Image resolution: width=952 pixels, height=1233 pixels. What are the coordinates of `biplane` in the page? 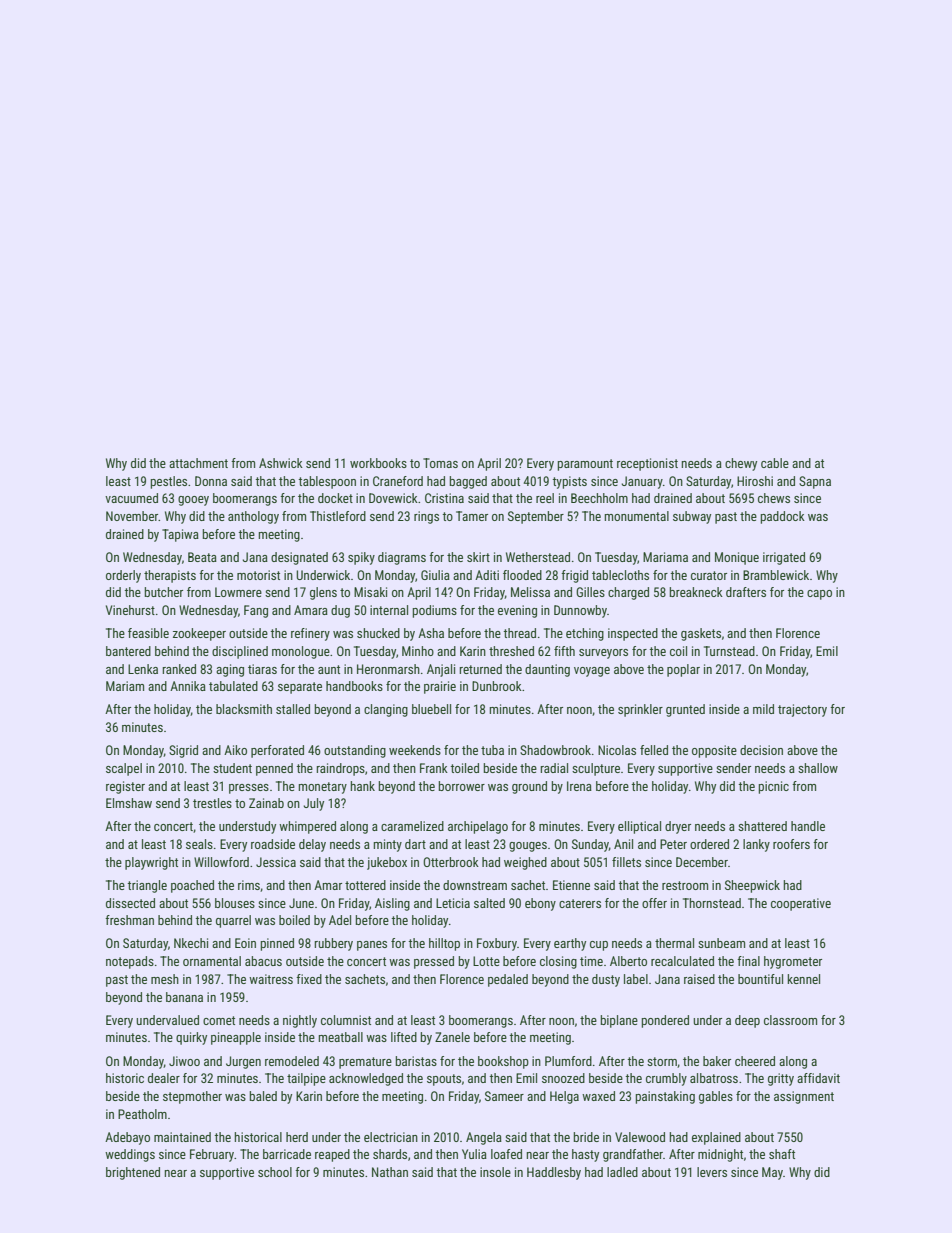 It's located at (619, 1021).
